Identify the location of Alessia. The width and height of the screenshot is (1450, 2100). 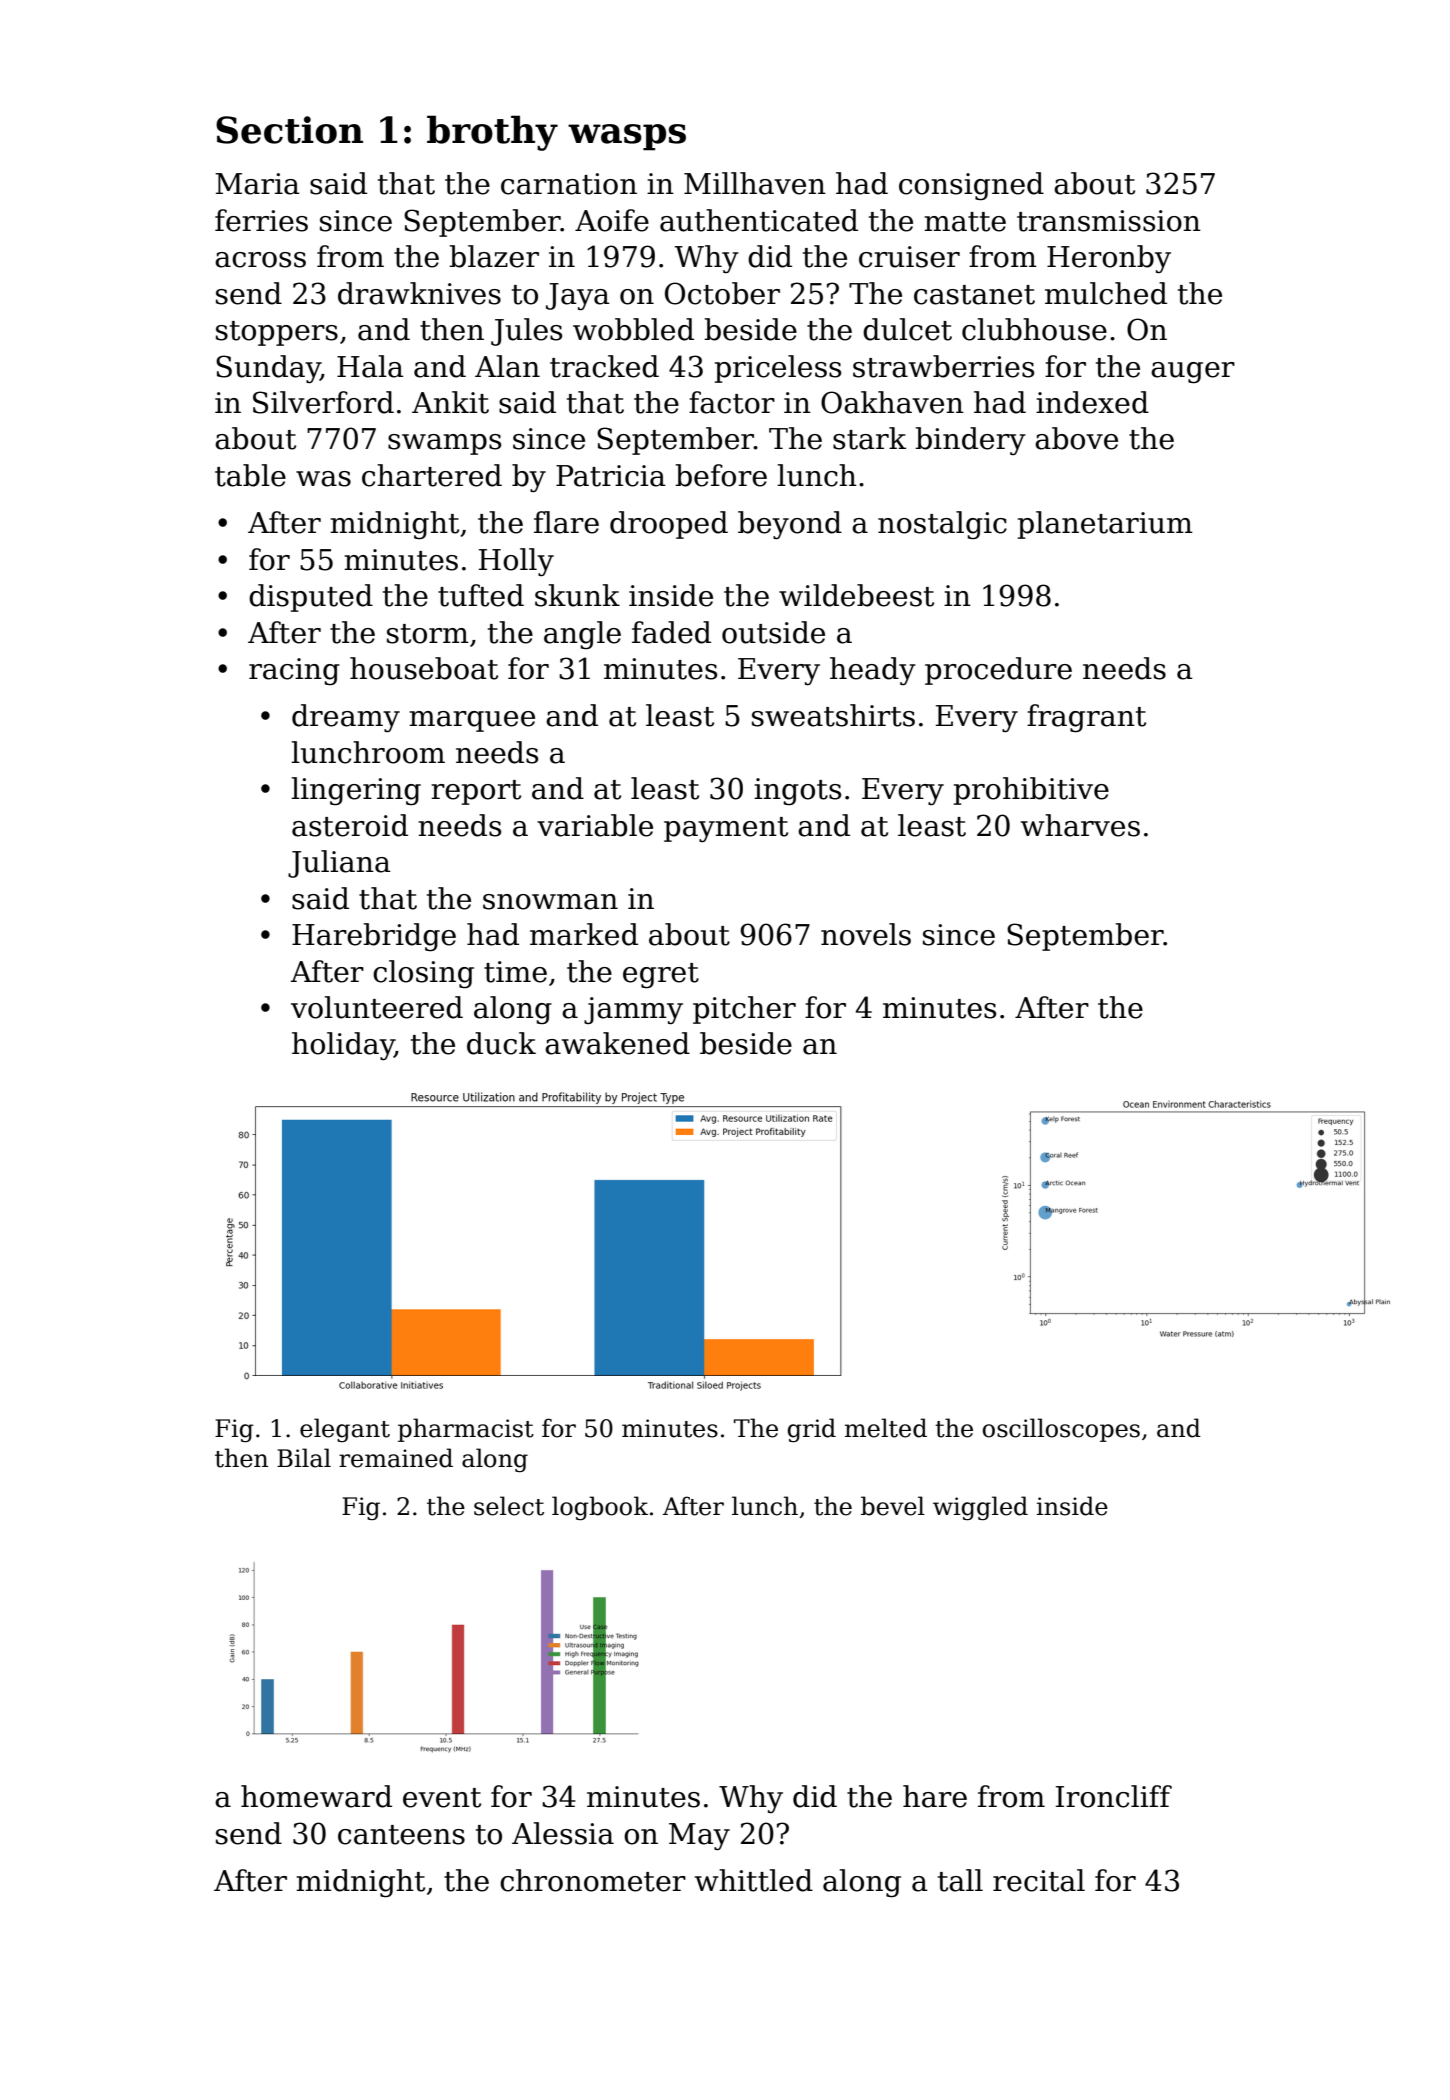
(563, 1833).
